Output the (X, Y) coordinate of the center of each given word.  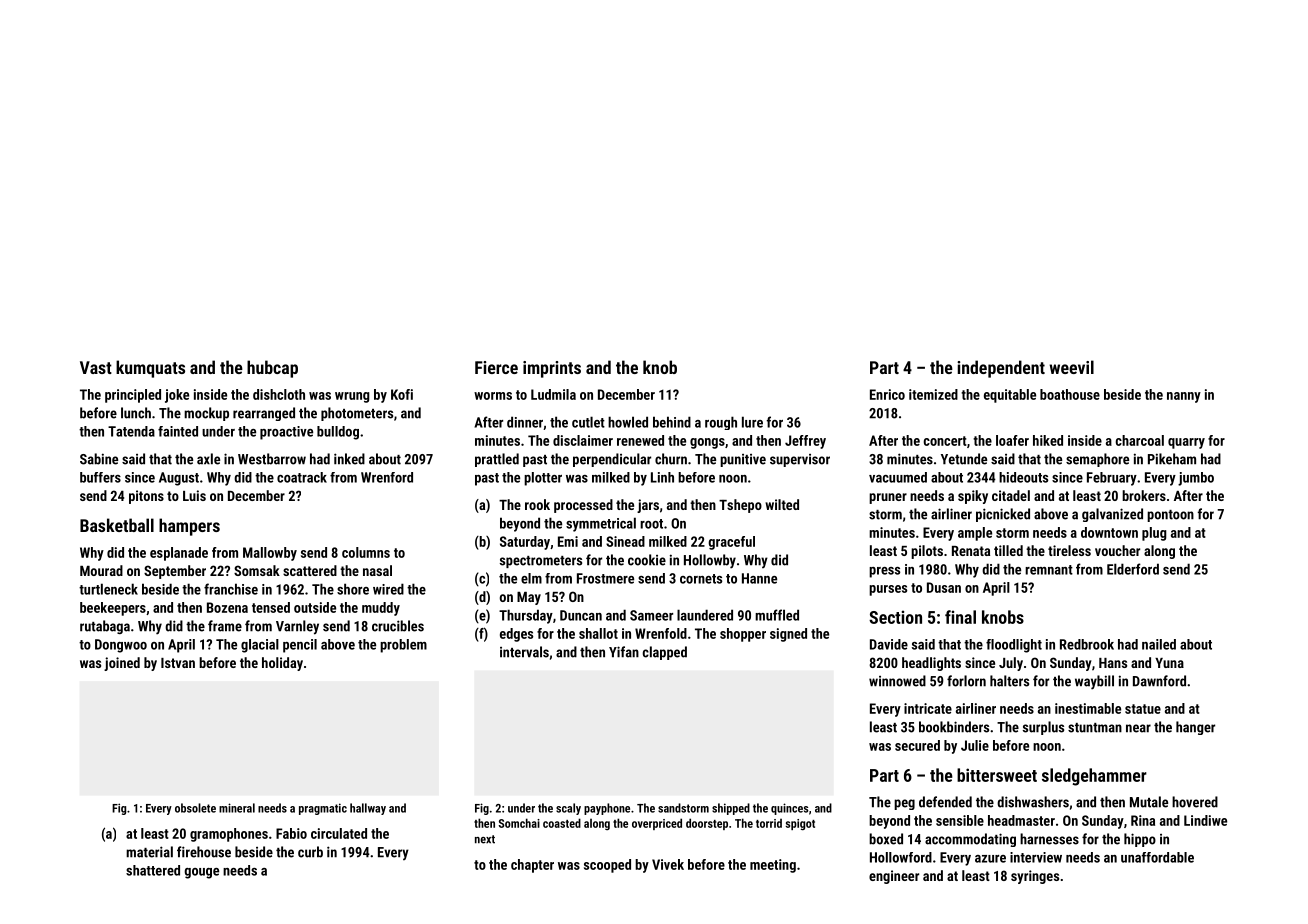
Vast (96, 367)
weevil (1071, 367)
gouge (201, 873)
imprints (552, 369)
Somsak (257, 570)
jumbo (1196, 479)
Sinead (625, 541)
